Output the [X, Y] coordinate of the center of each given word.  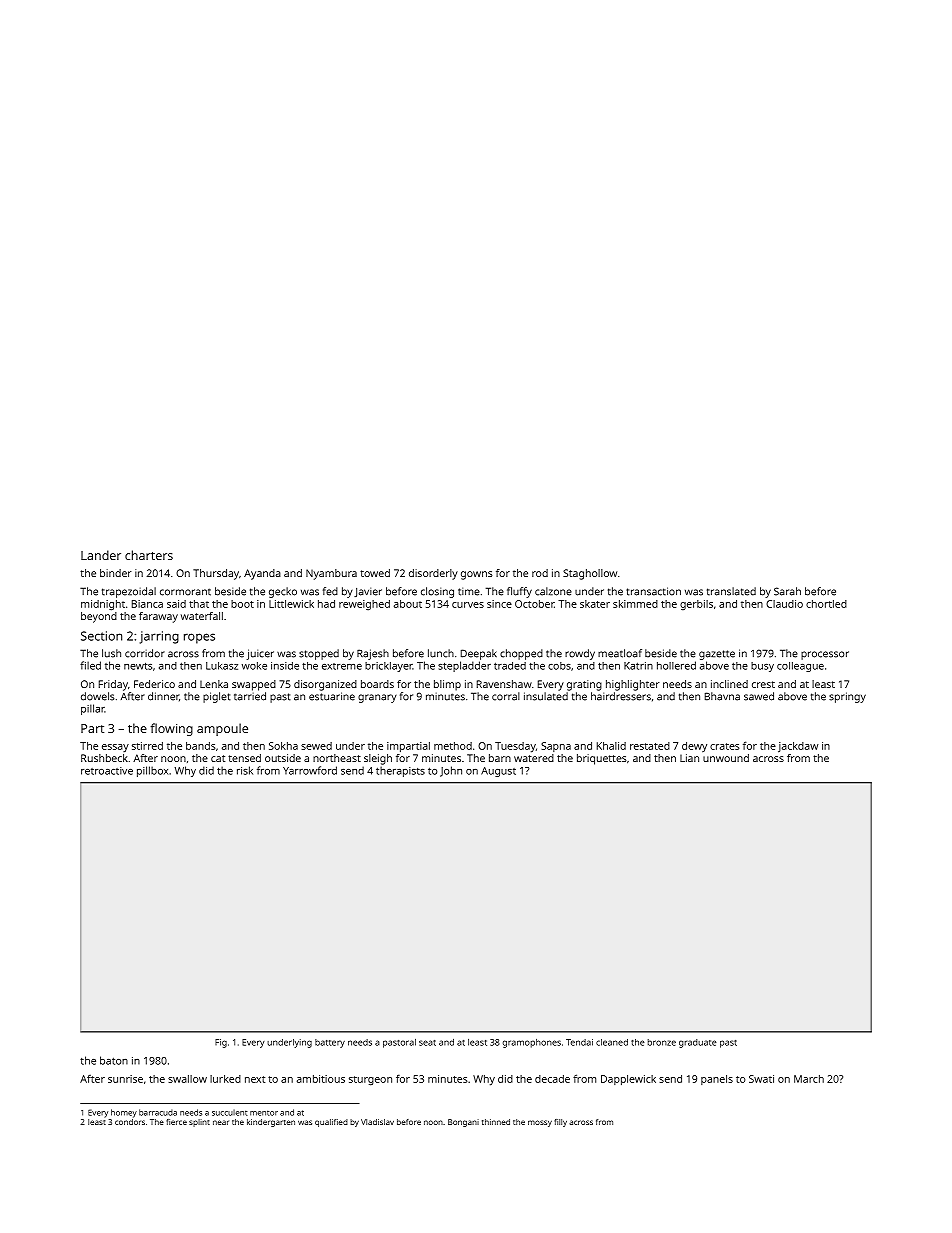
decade [552, 1079]
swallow [187, 1079]
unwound [726, 758]
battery [330, 1043]
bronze [662, 1042]
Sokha [283, 746]
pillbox [152, 771]
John [451, 771]
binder [116, 573]
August [498, 772]
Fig [221, 1043]
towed [375, 573]
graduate [698, 1043]
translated [731, 591]
